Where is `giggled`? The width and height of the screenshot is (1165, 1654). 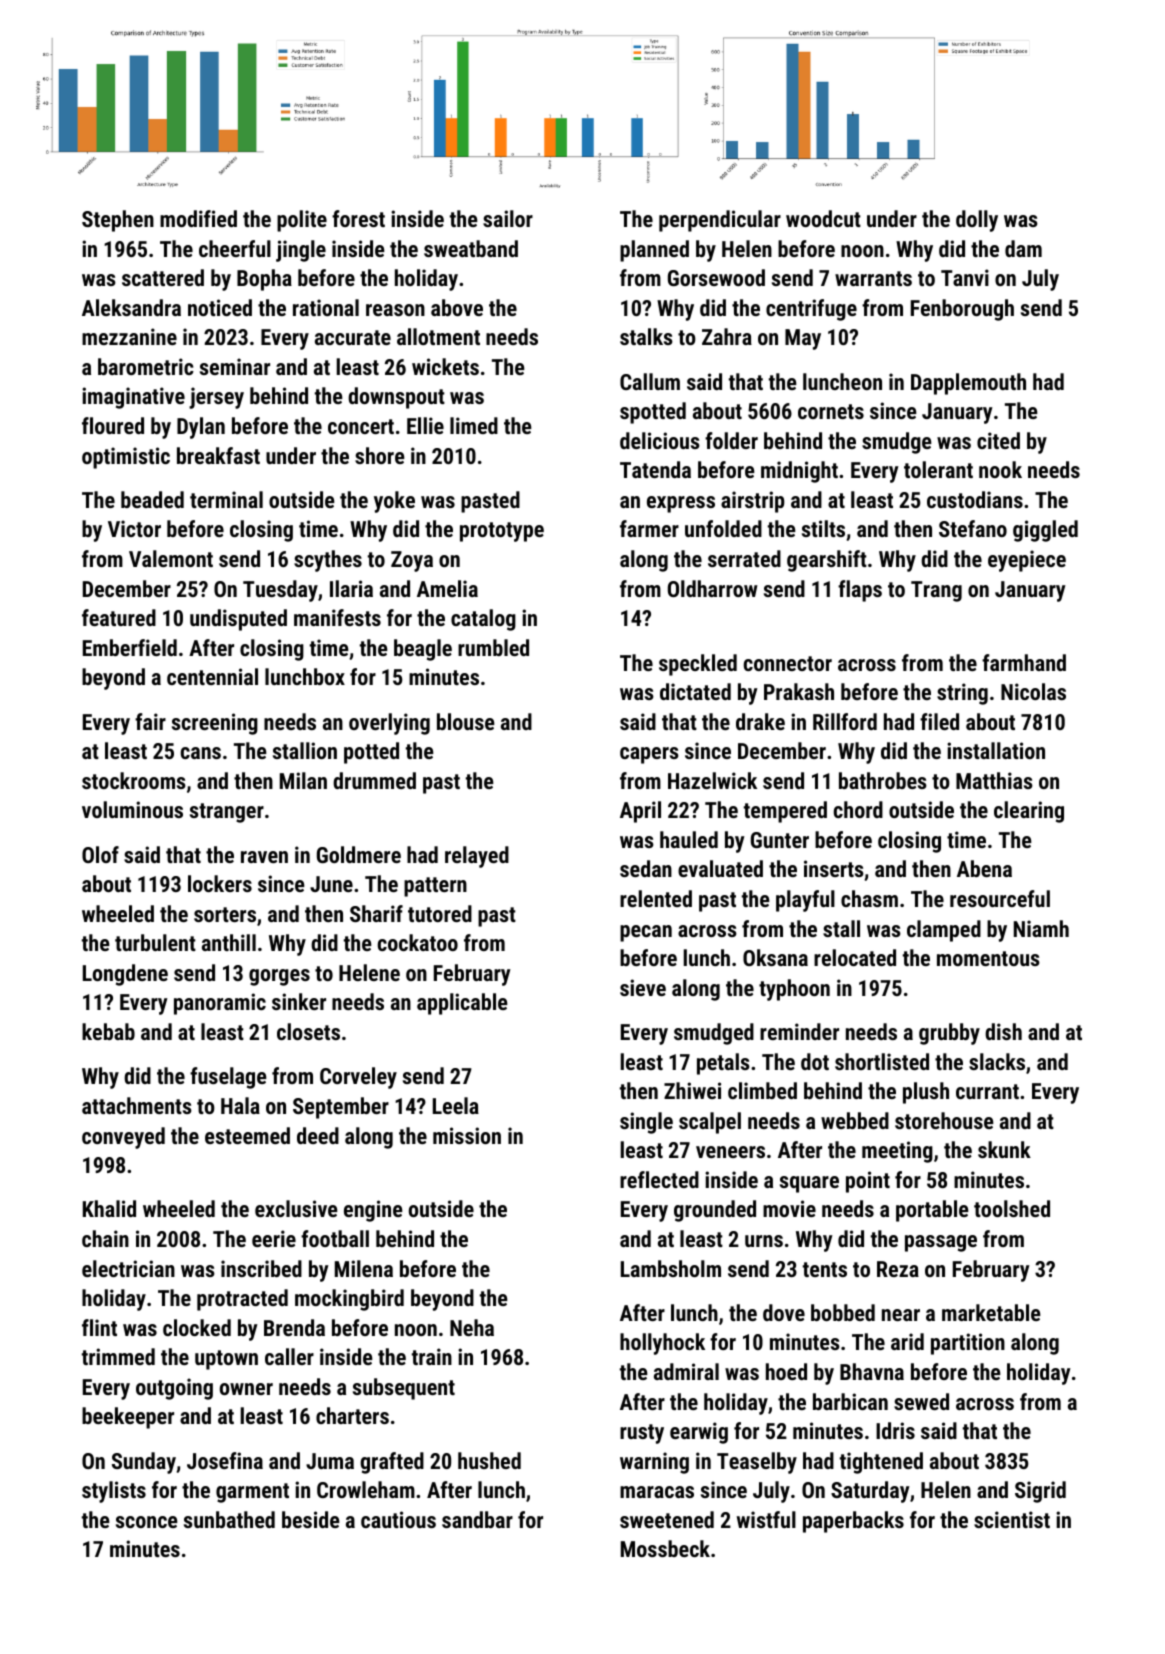 giggled is located at coordinates (1045, 531).
